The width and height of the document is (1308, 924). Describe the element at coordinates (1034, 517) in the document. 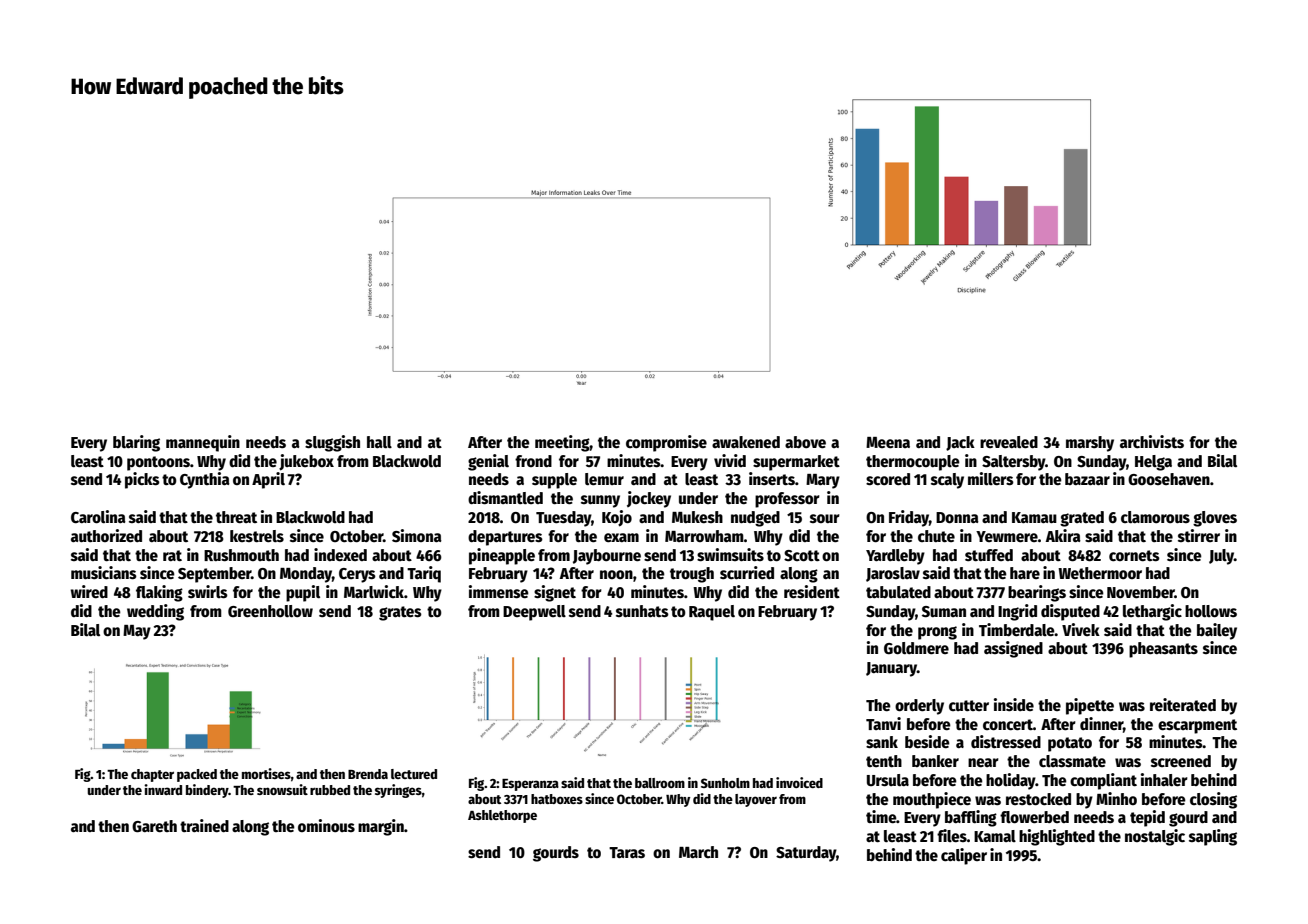

I see `Kamau` at that location.
